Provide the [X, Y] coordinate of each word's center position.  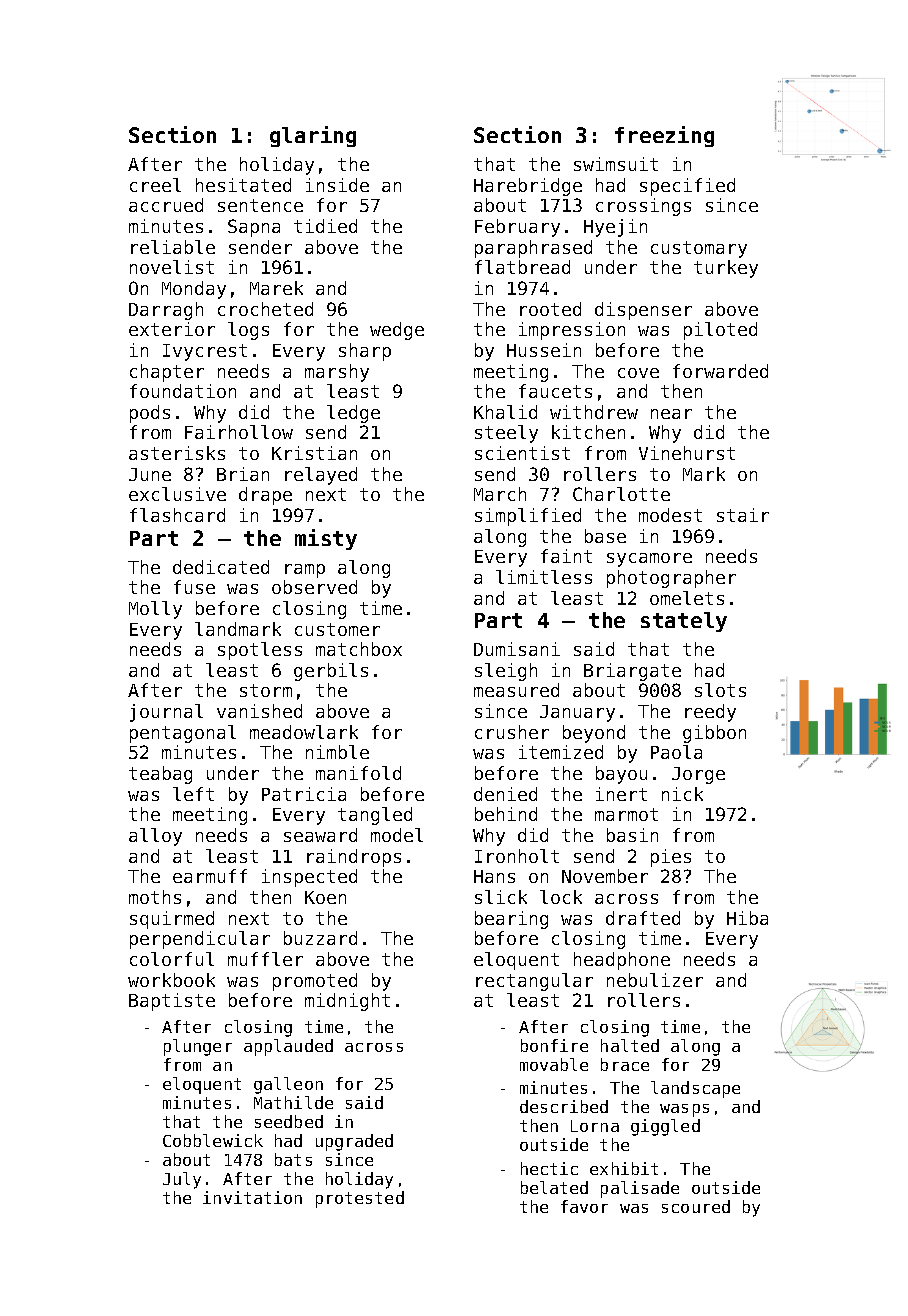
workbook [171, 980]
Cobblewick [213, 1140]
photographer [671, 579]
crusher [512, 732]
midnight [347, 1002]
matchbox [359, 649]
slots [720, 690]
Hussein [544, 350]
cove [638, 373]
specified [687, 187]
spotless [260, 651]
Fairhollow [239, 432]
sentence [260, 205]
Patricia [304, 794]
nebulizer [655, 980]
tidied [325, 226]
